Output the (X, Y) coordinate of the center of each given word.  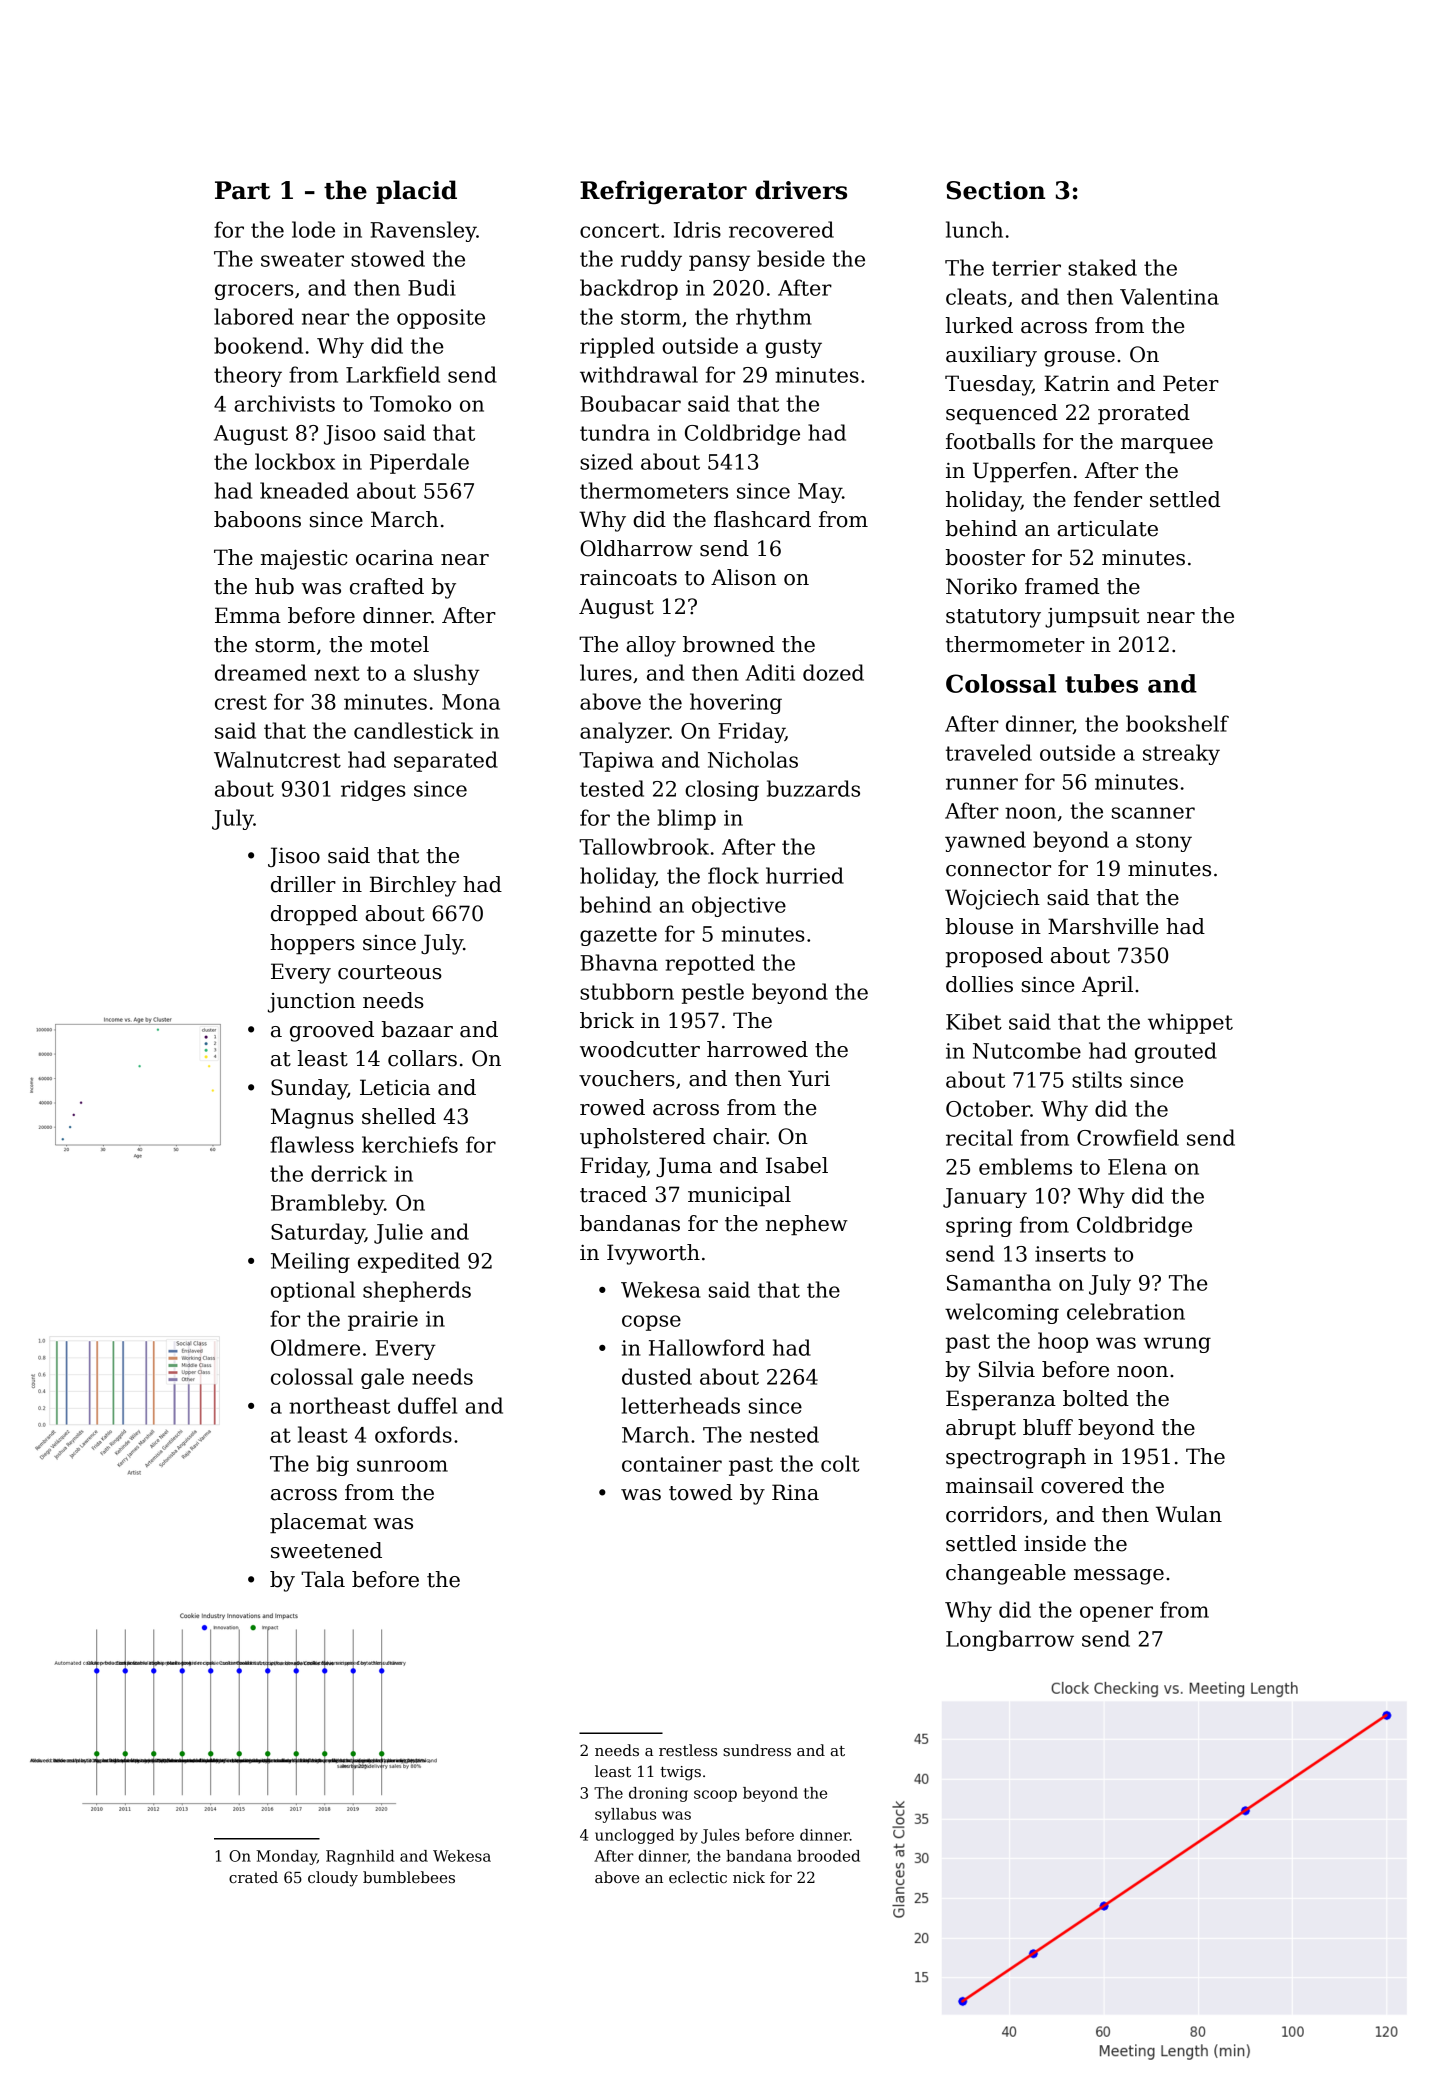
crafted (387, 586)
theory (248, 376)
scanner (1153, 813)
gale (382, 1378)
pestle (713, 993)
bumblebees (409, 1877)
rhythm (774, 318)
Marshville (1103, 926)
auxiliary (991, 356)
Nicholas (753, 759)
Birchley (413, 886)
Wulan (1189, 1514)
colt (840, 1463)
